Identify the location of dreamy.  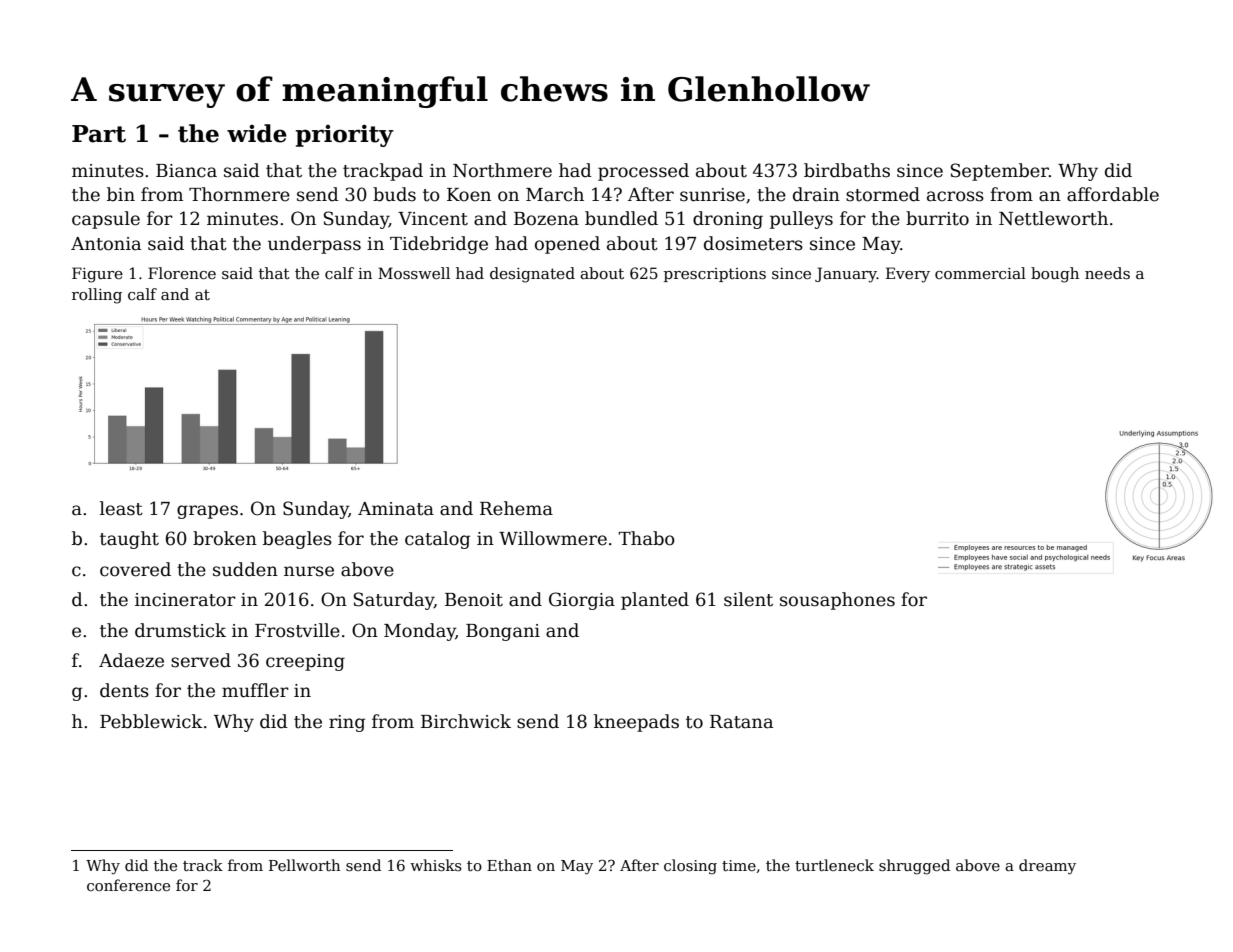
(1047, 867).
